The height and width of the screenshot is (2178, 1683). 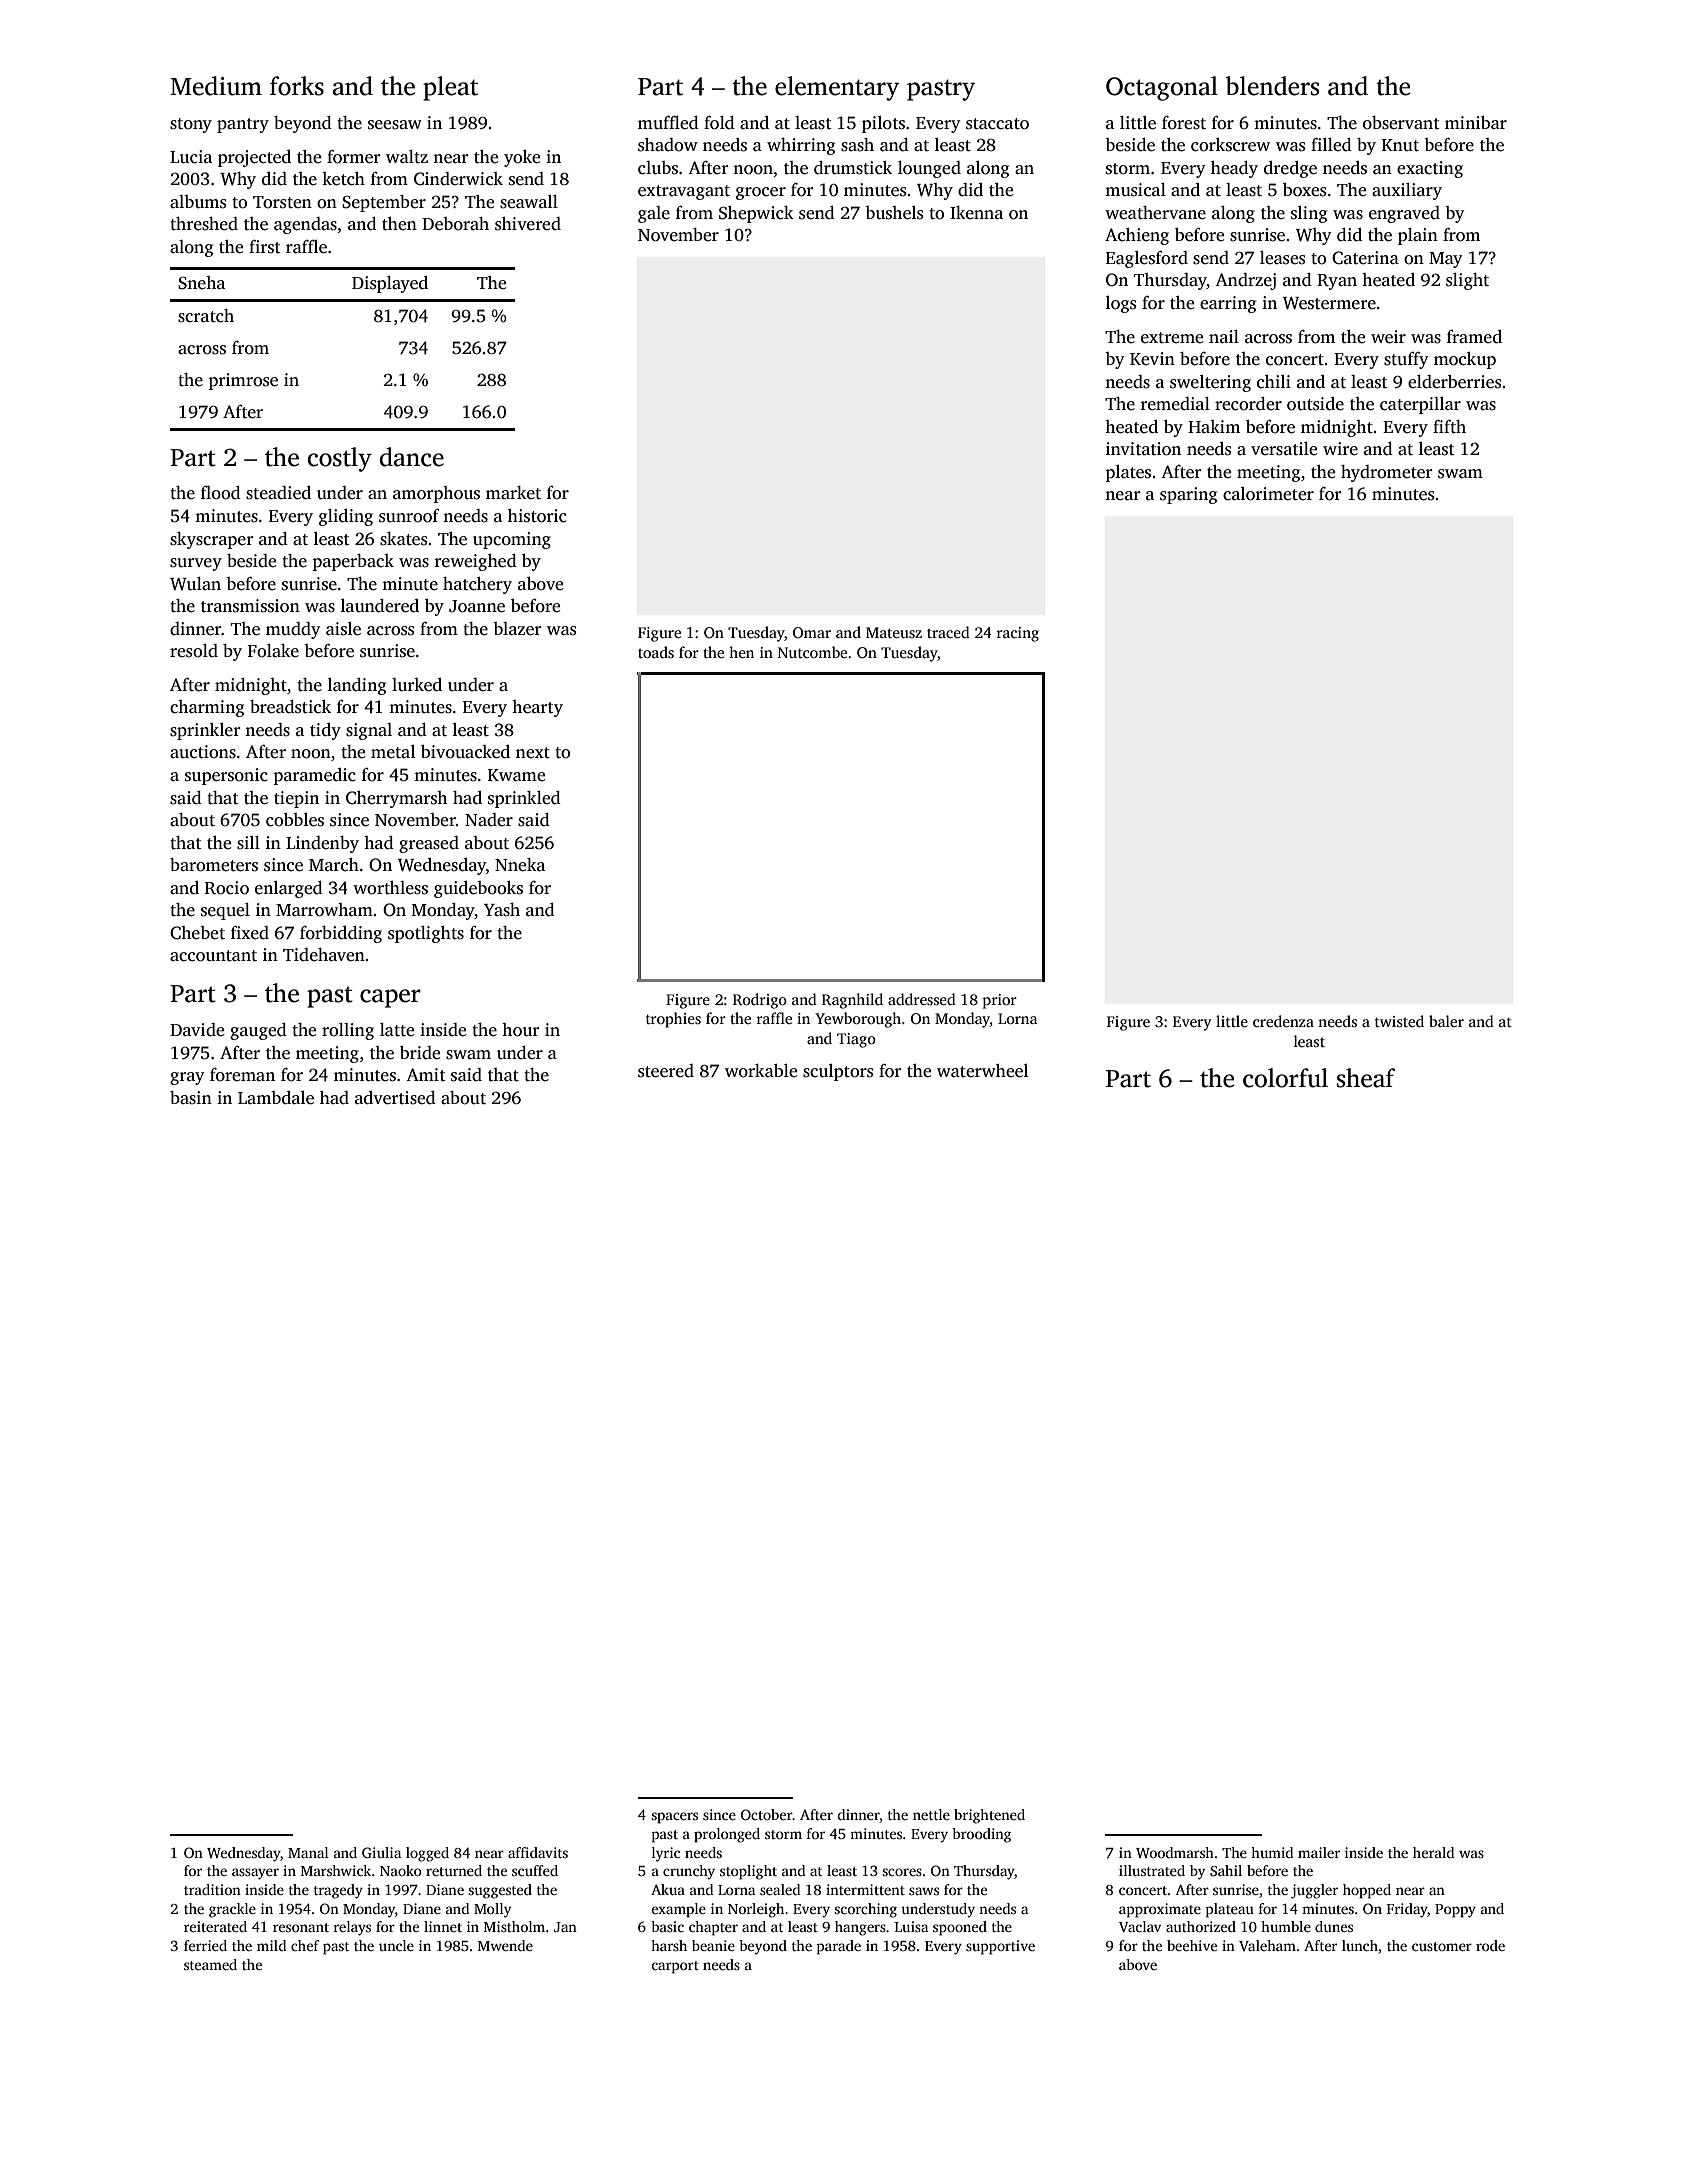 I want to click on elementary, so click(x=837, y=88).
